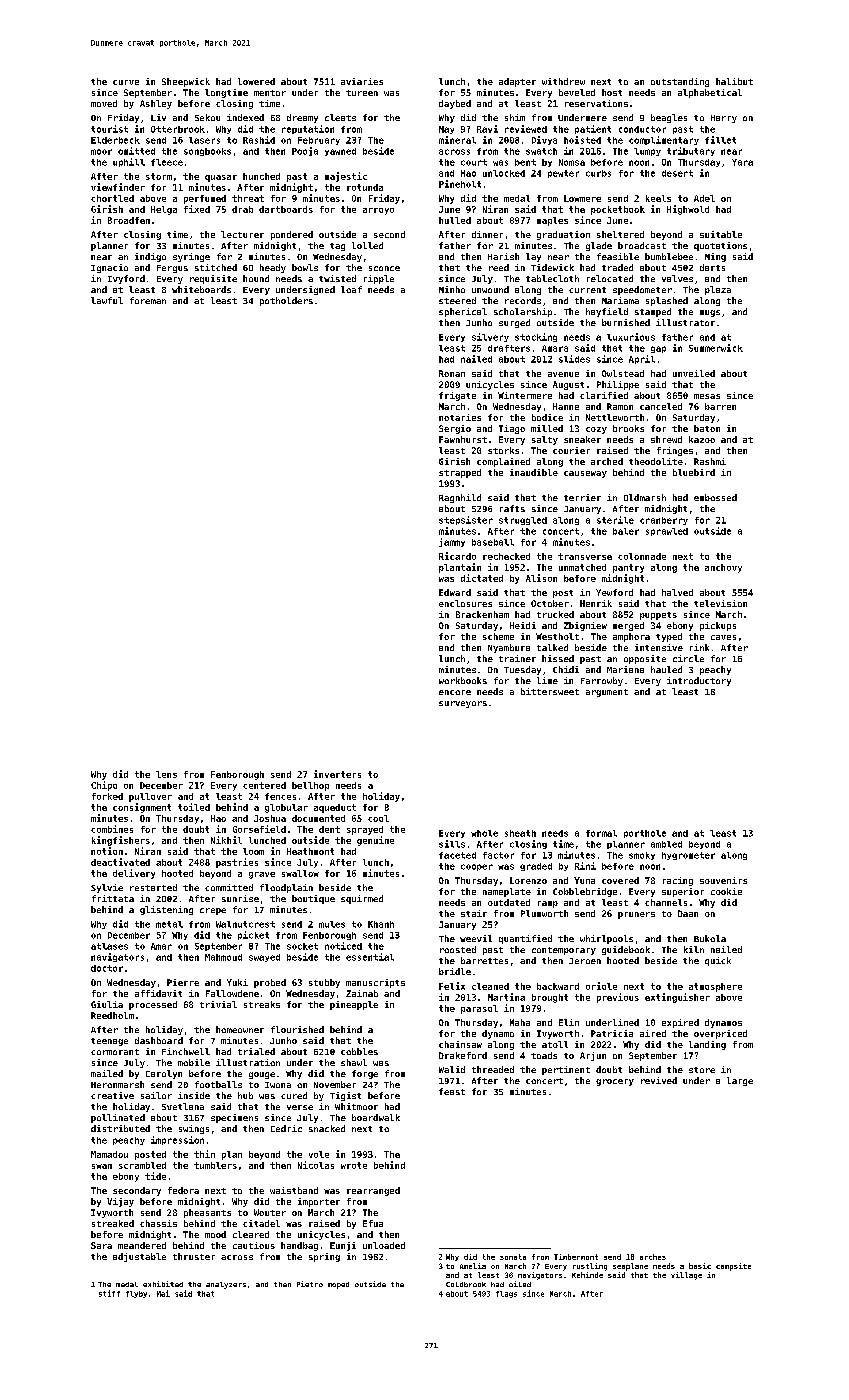 This page has width=849, height=1400. Describe the element at coordinates (686, 1276) in the page. I see `village` at that location.
